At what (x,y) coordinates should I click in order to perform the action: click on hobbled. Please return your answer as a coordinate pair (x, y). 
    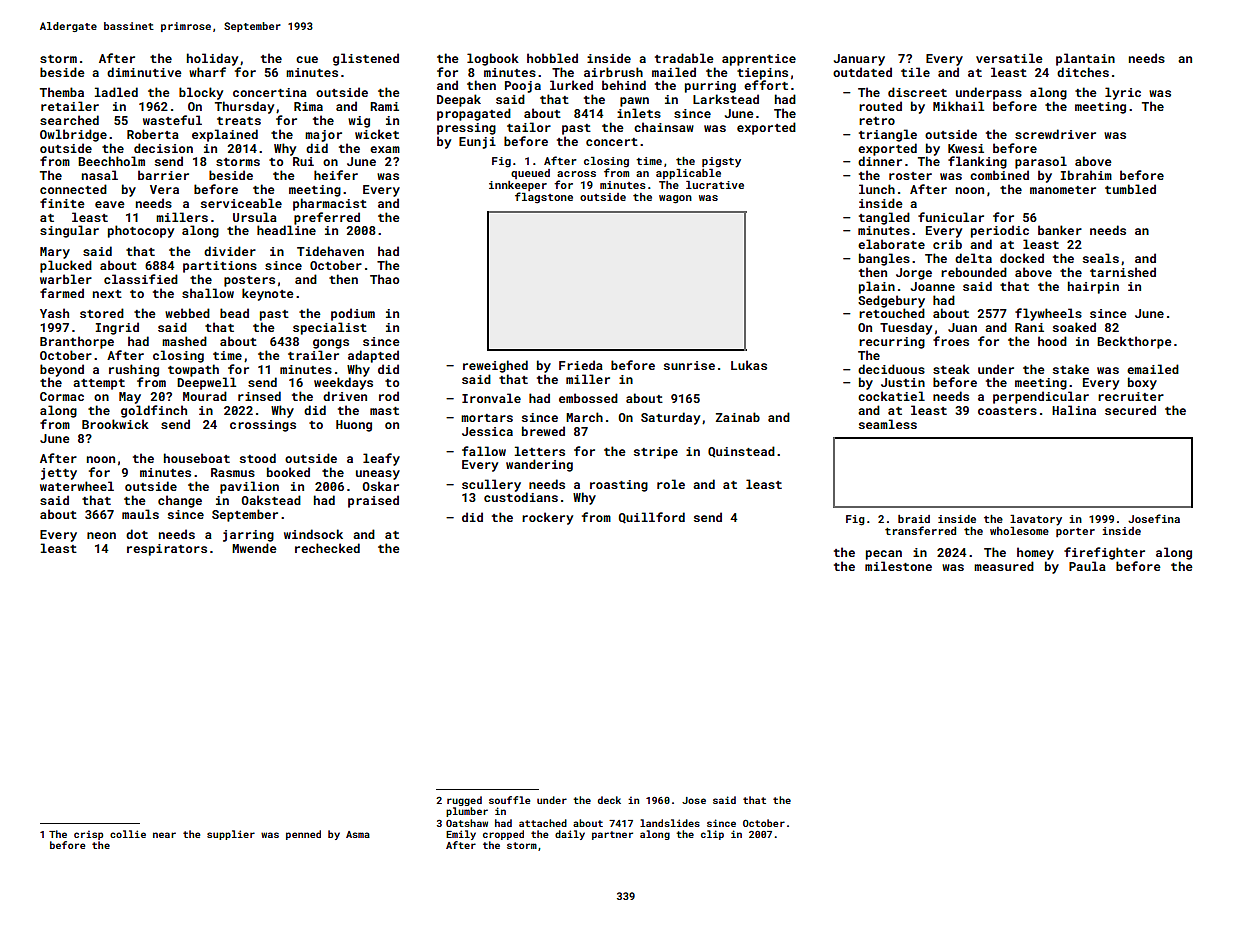
    Looking at the image, I should click on (552, 58).
